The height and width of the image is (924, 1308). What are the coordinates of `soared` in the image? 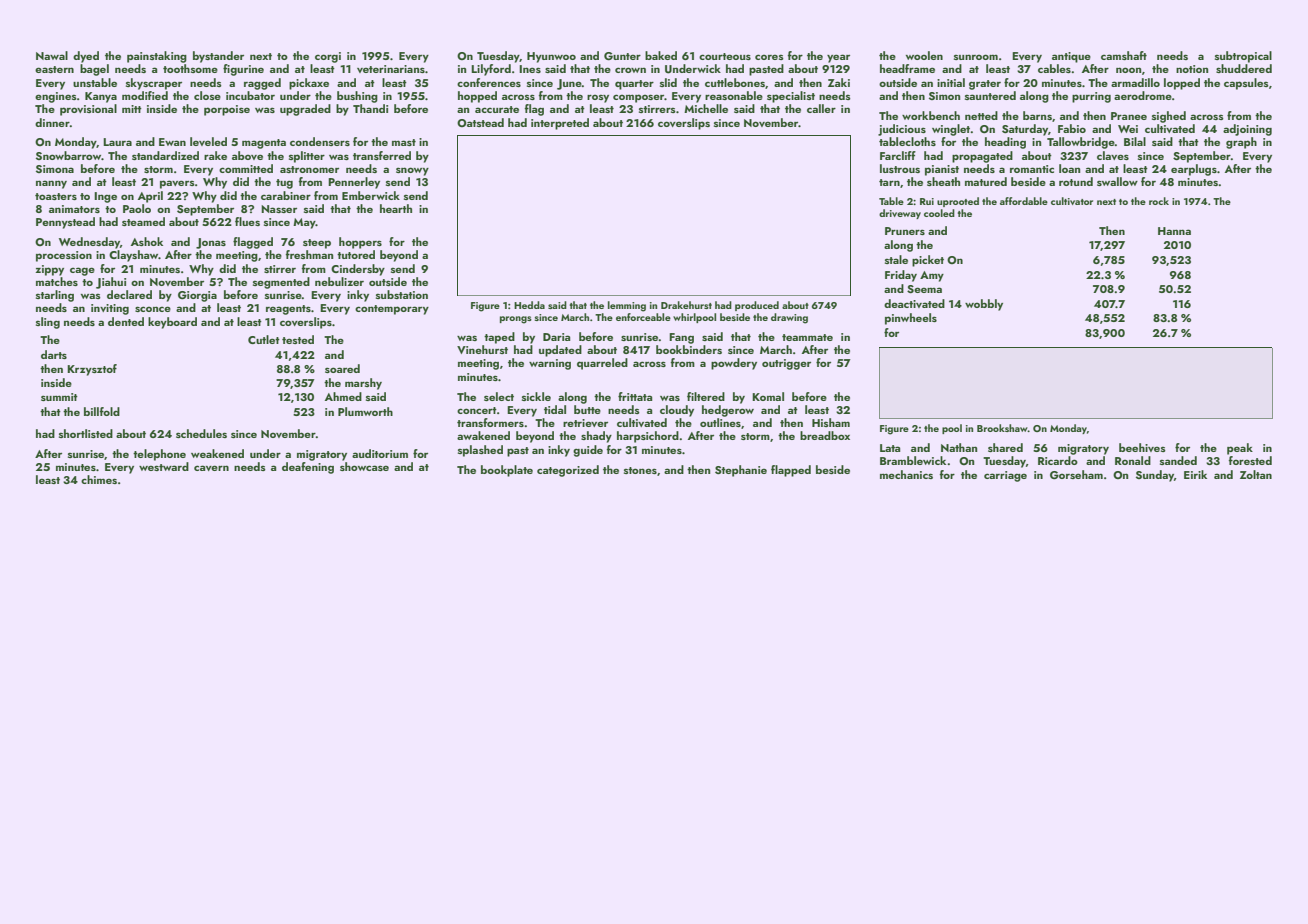 It's located at (342, 368).
